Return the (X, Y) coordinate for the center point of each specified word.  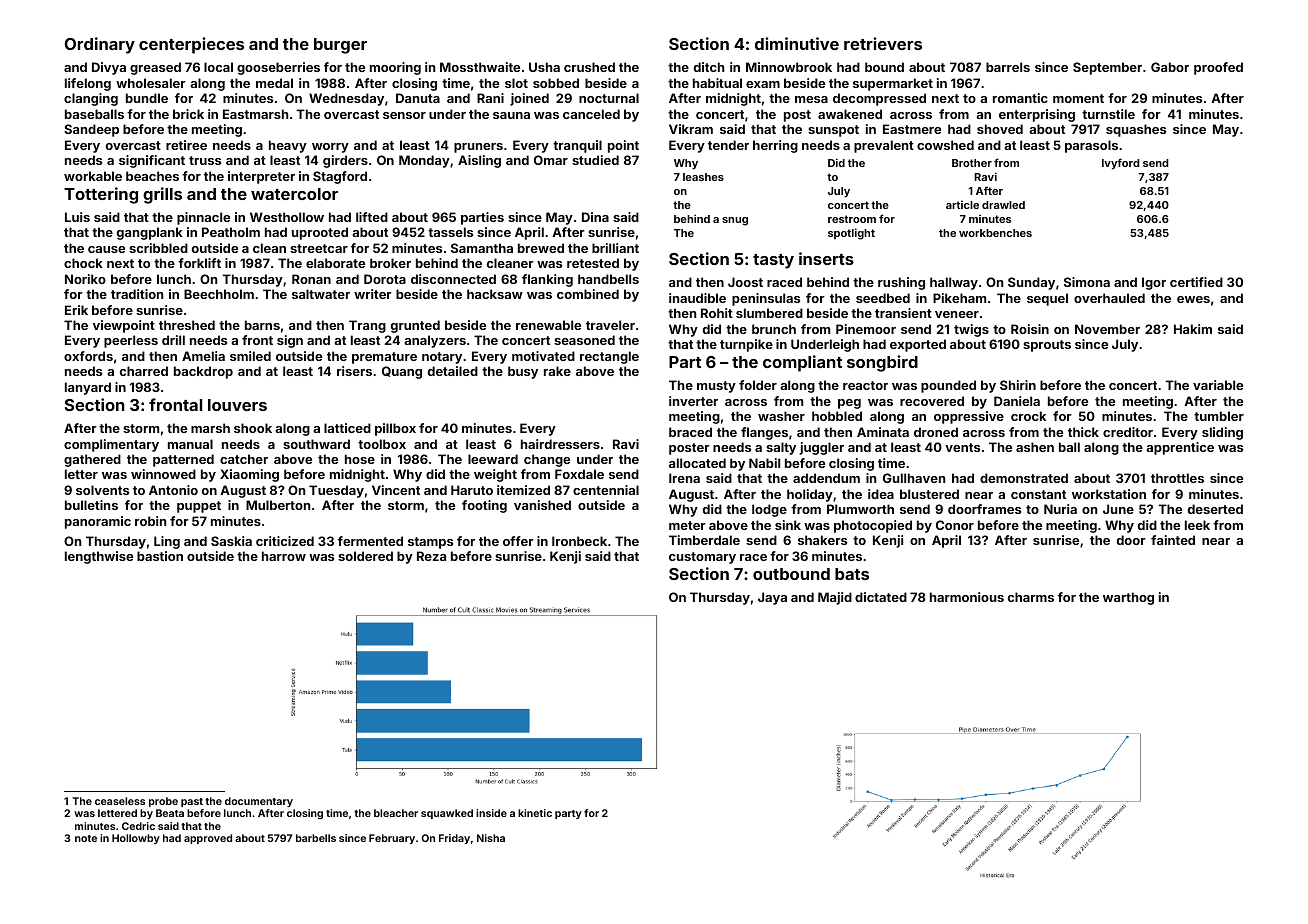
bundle (147, 98)
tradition (137, 294)
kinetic (535, 813)
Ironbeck (579, 541)
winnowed (163, 474)
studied (595, 160)
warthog (1128, 598)
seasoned (584, 340)
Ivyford (1120, 164)
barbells (316, 838)
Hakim (1193, 329)
